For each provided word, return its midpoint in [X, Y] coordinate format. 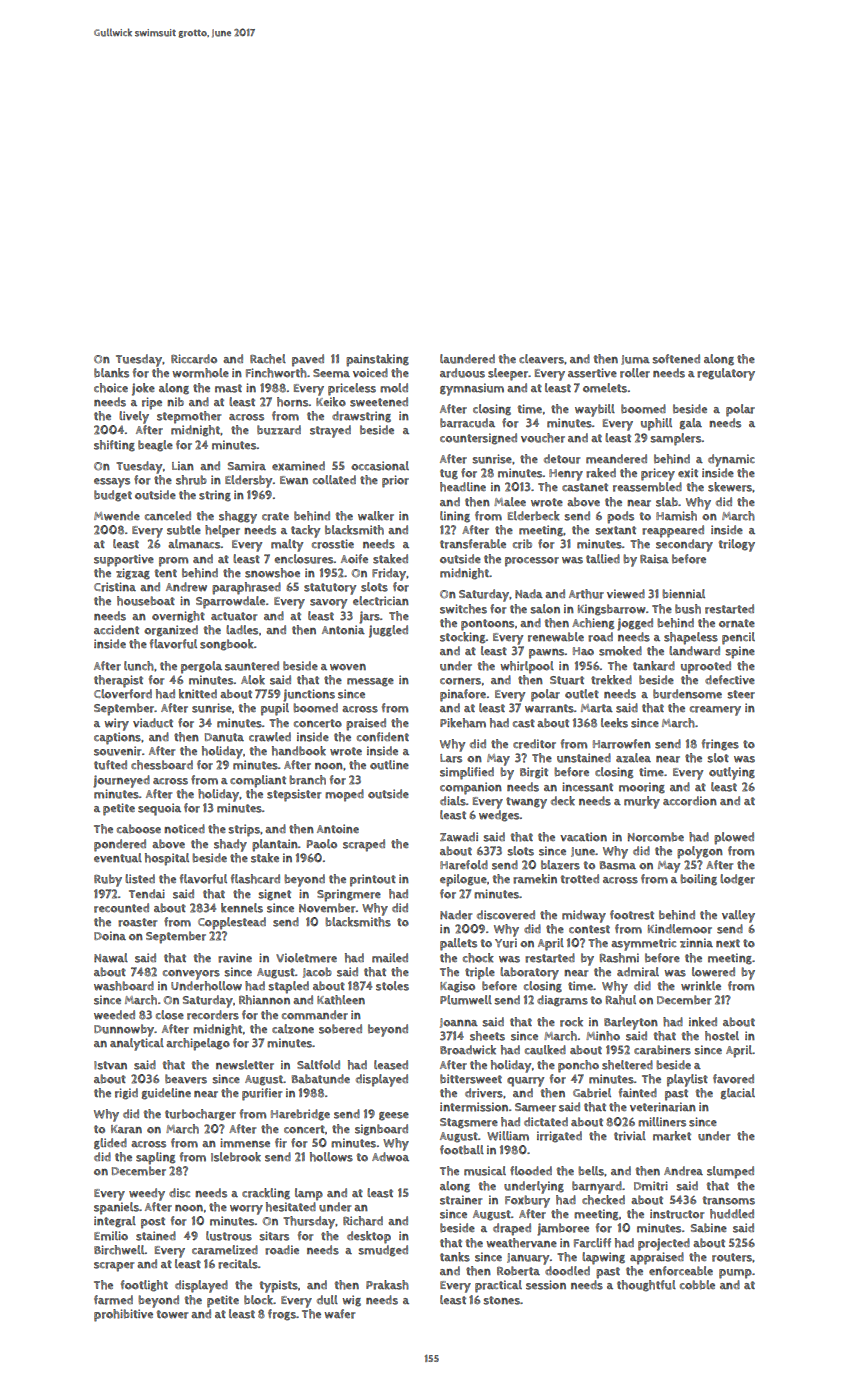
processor [532, 562]
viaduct [153, 723]
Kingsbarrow [612, 610]
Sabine [709, 1228]
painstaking [377, 360]
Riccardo [194, 359]
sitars [274, 1236]
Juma [635, 360]
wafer [339, 1314]
